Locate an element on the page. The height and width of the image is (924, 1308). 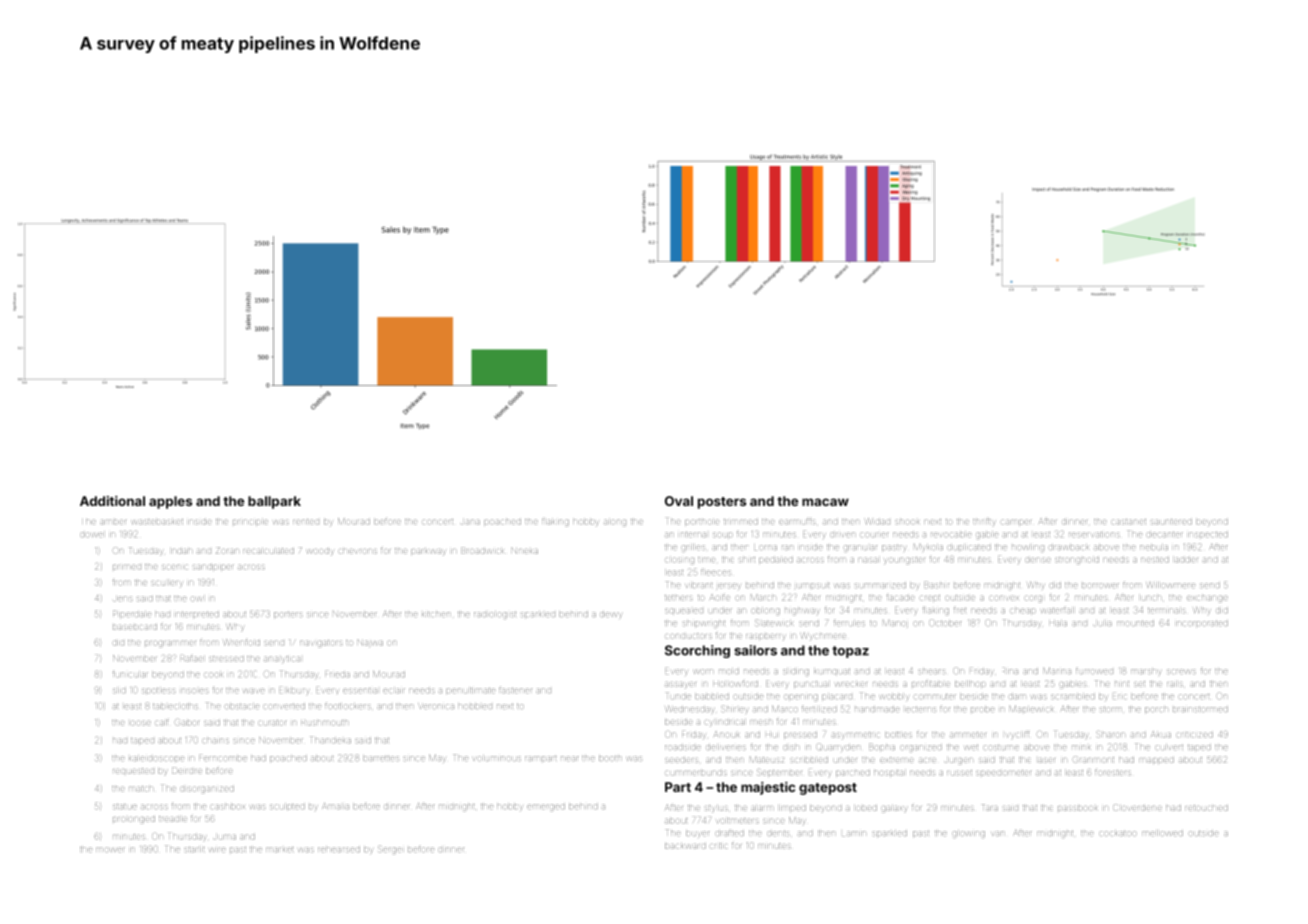
statue is located at coordinates (125, 807).
